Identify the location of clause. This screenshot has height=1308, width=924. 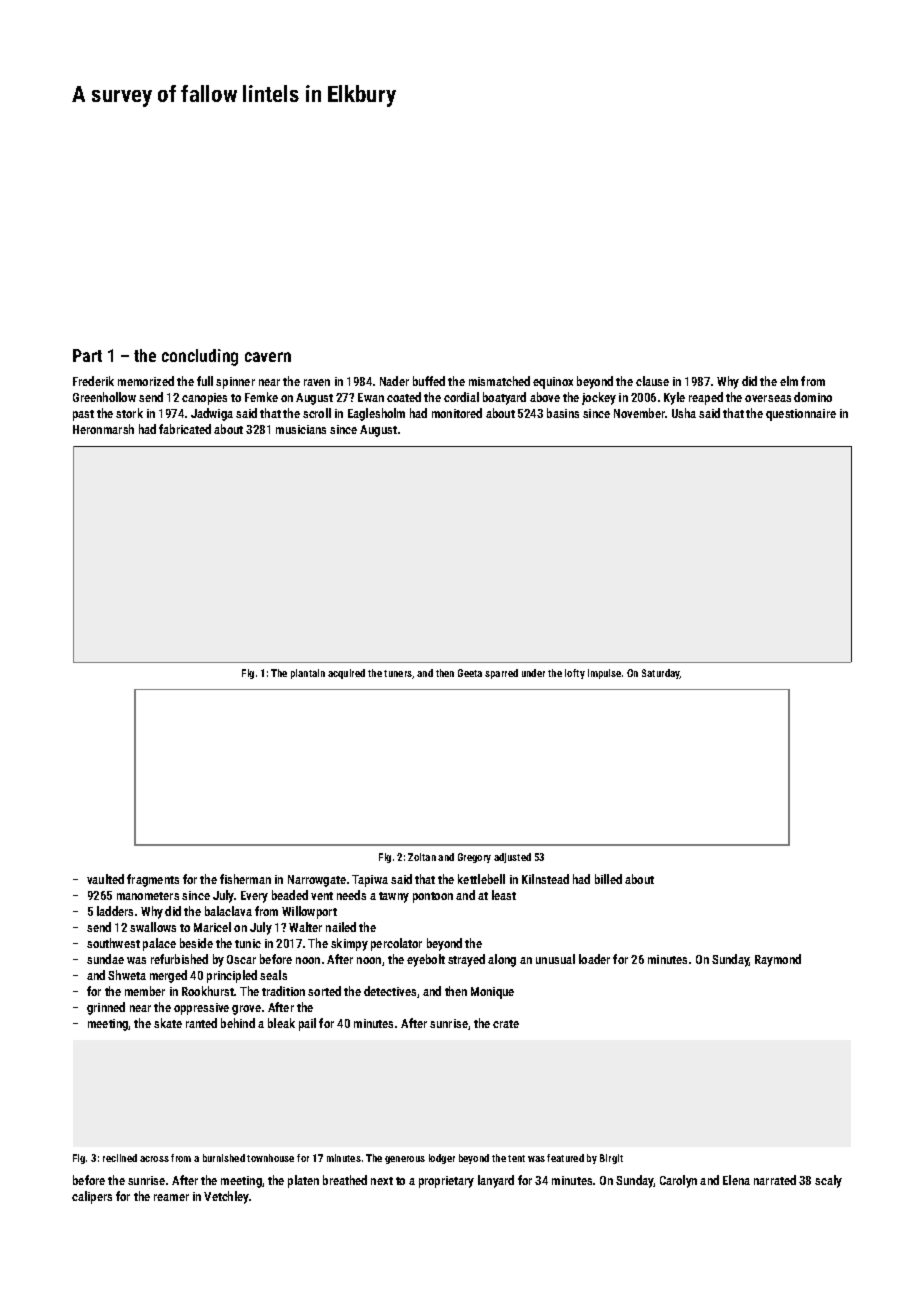
(652, 381).
